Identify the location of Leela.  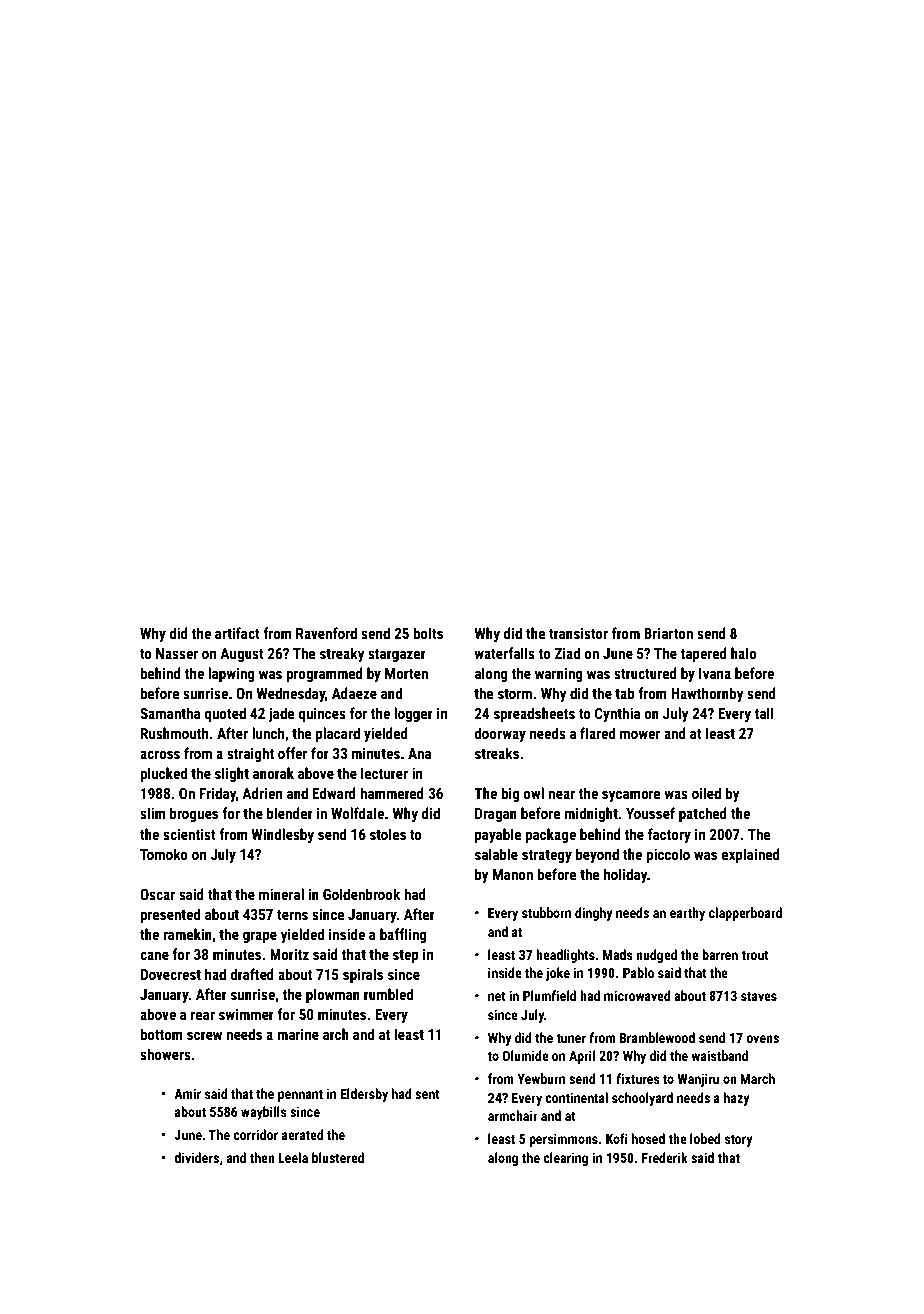
(293, 1157).
